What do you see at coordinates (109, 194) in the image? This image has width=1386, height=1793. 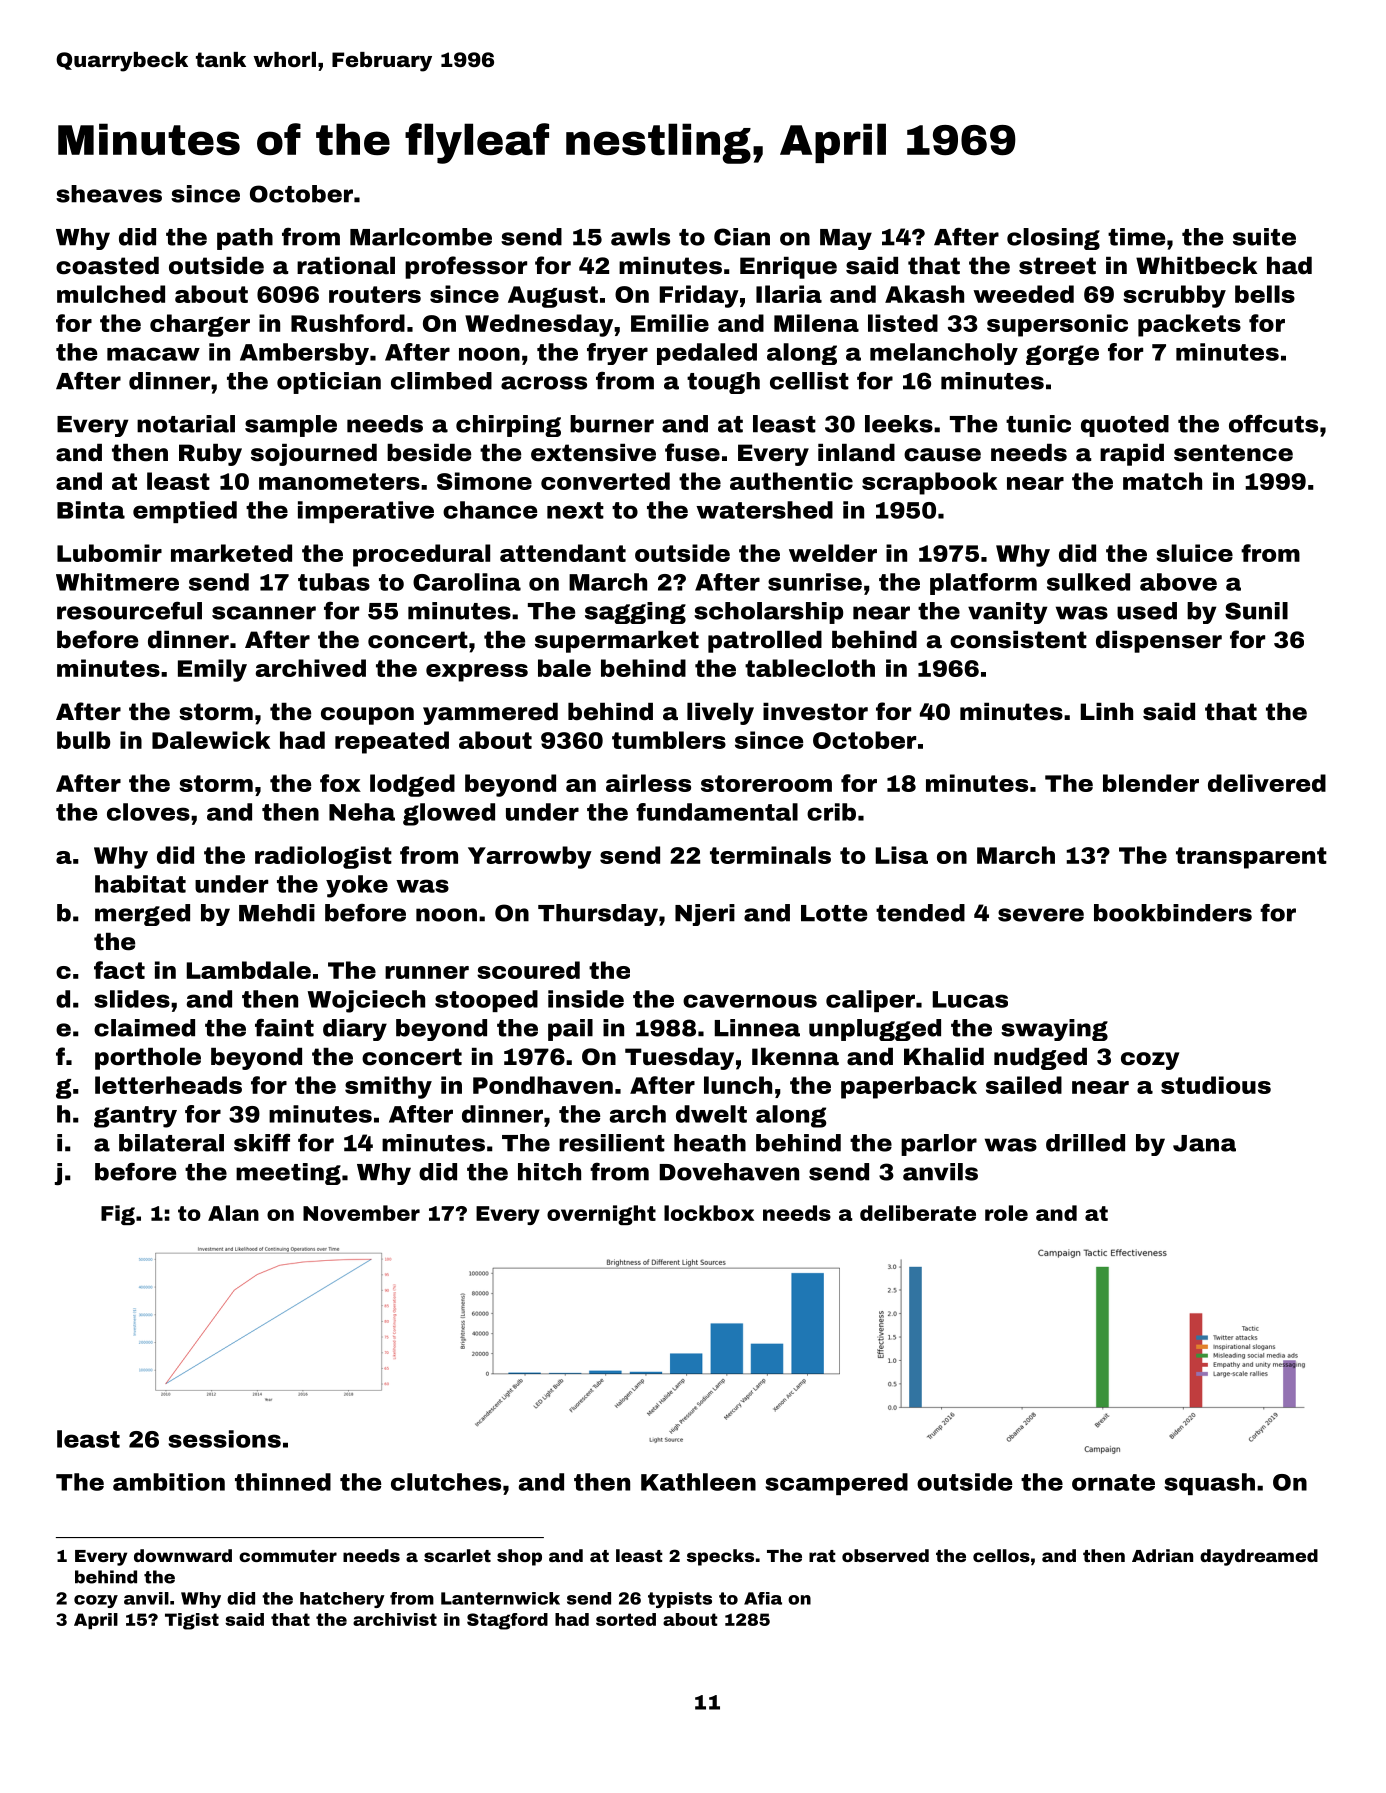 I see `sheaves` at bounding box center [109, 194].
